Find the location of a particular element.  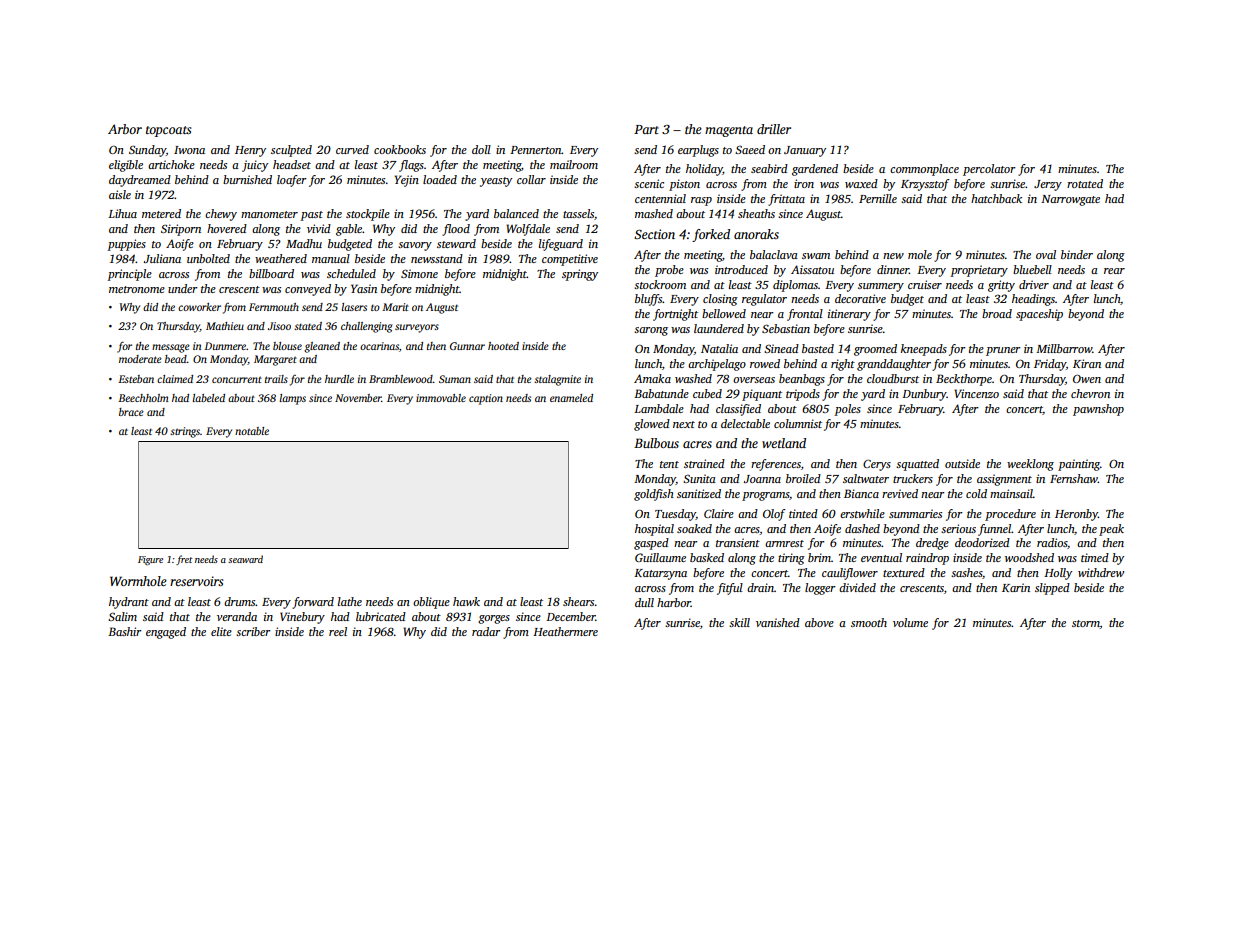

January is located at coordinates (805, 151).
